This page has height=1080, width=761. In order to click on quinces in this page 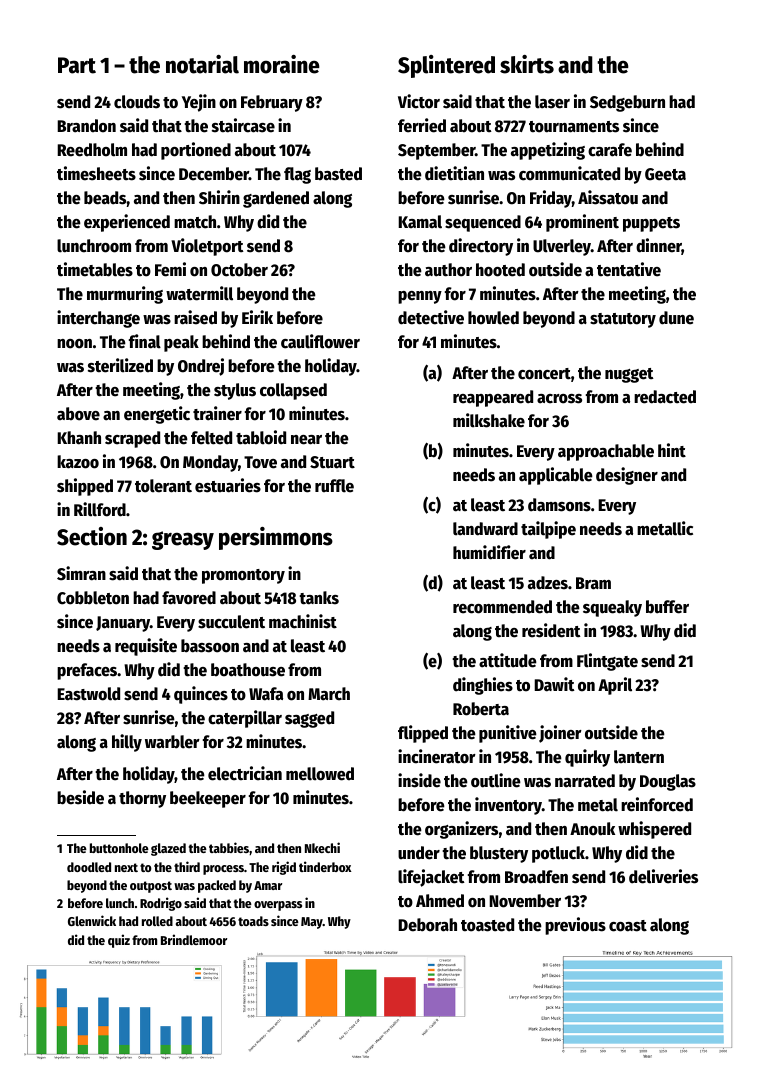, I will do `click(201, 695)`.
